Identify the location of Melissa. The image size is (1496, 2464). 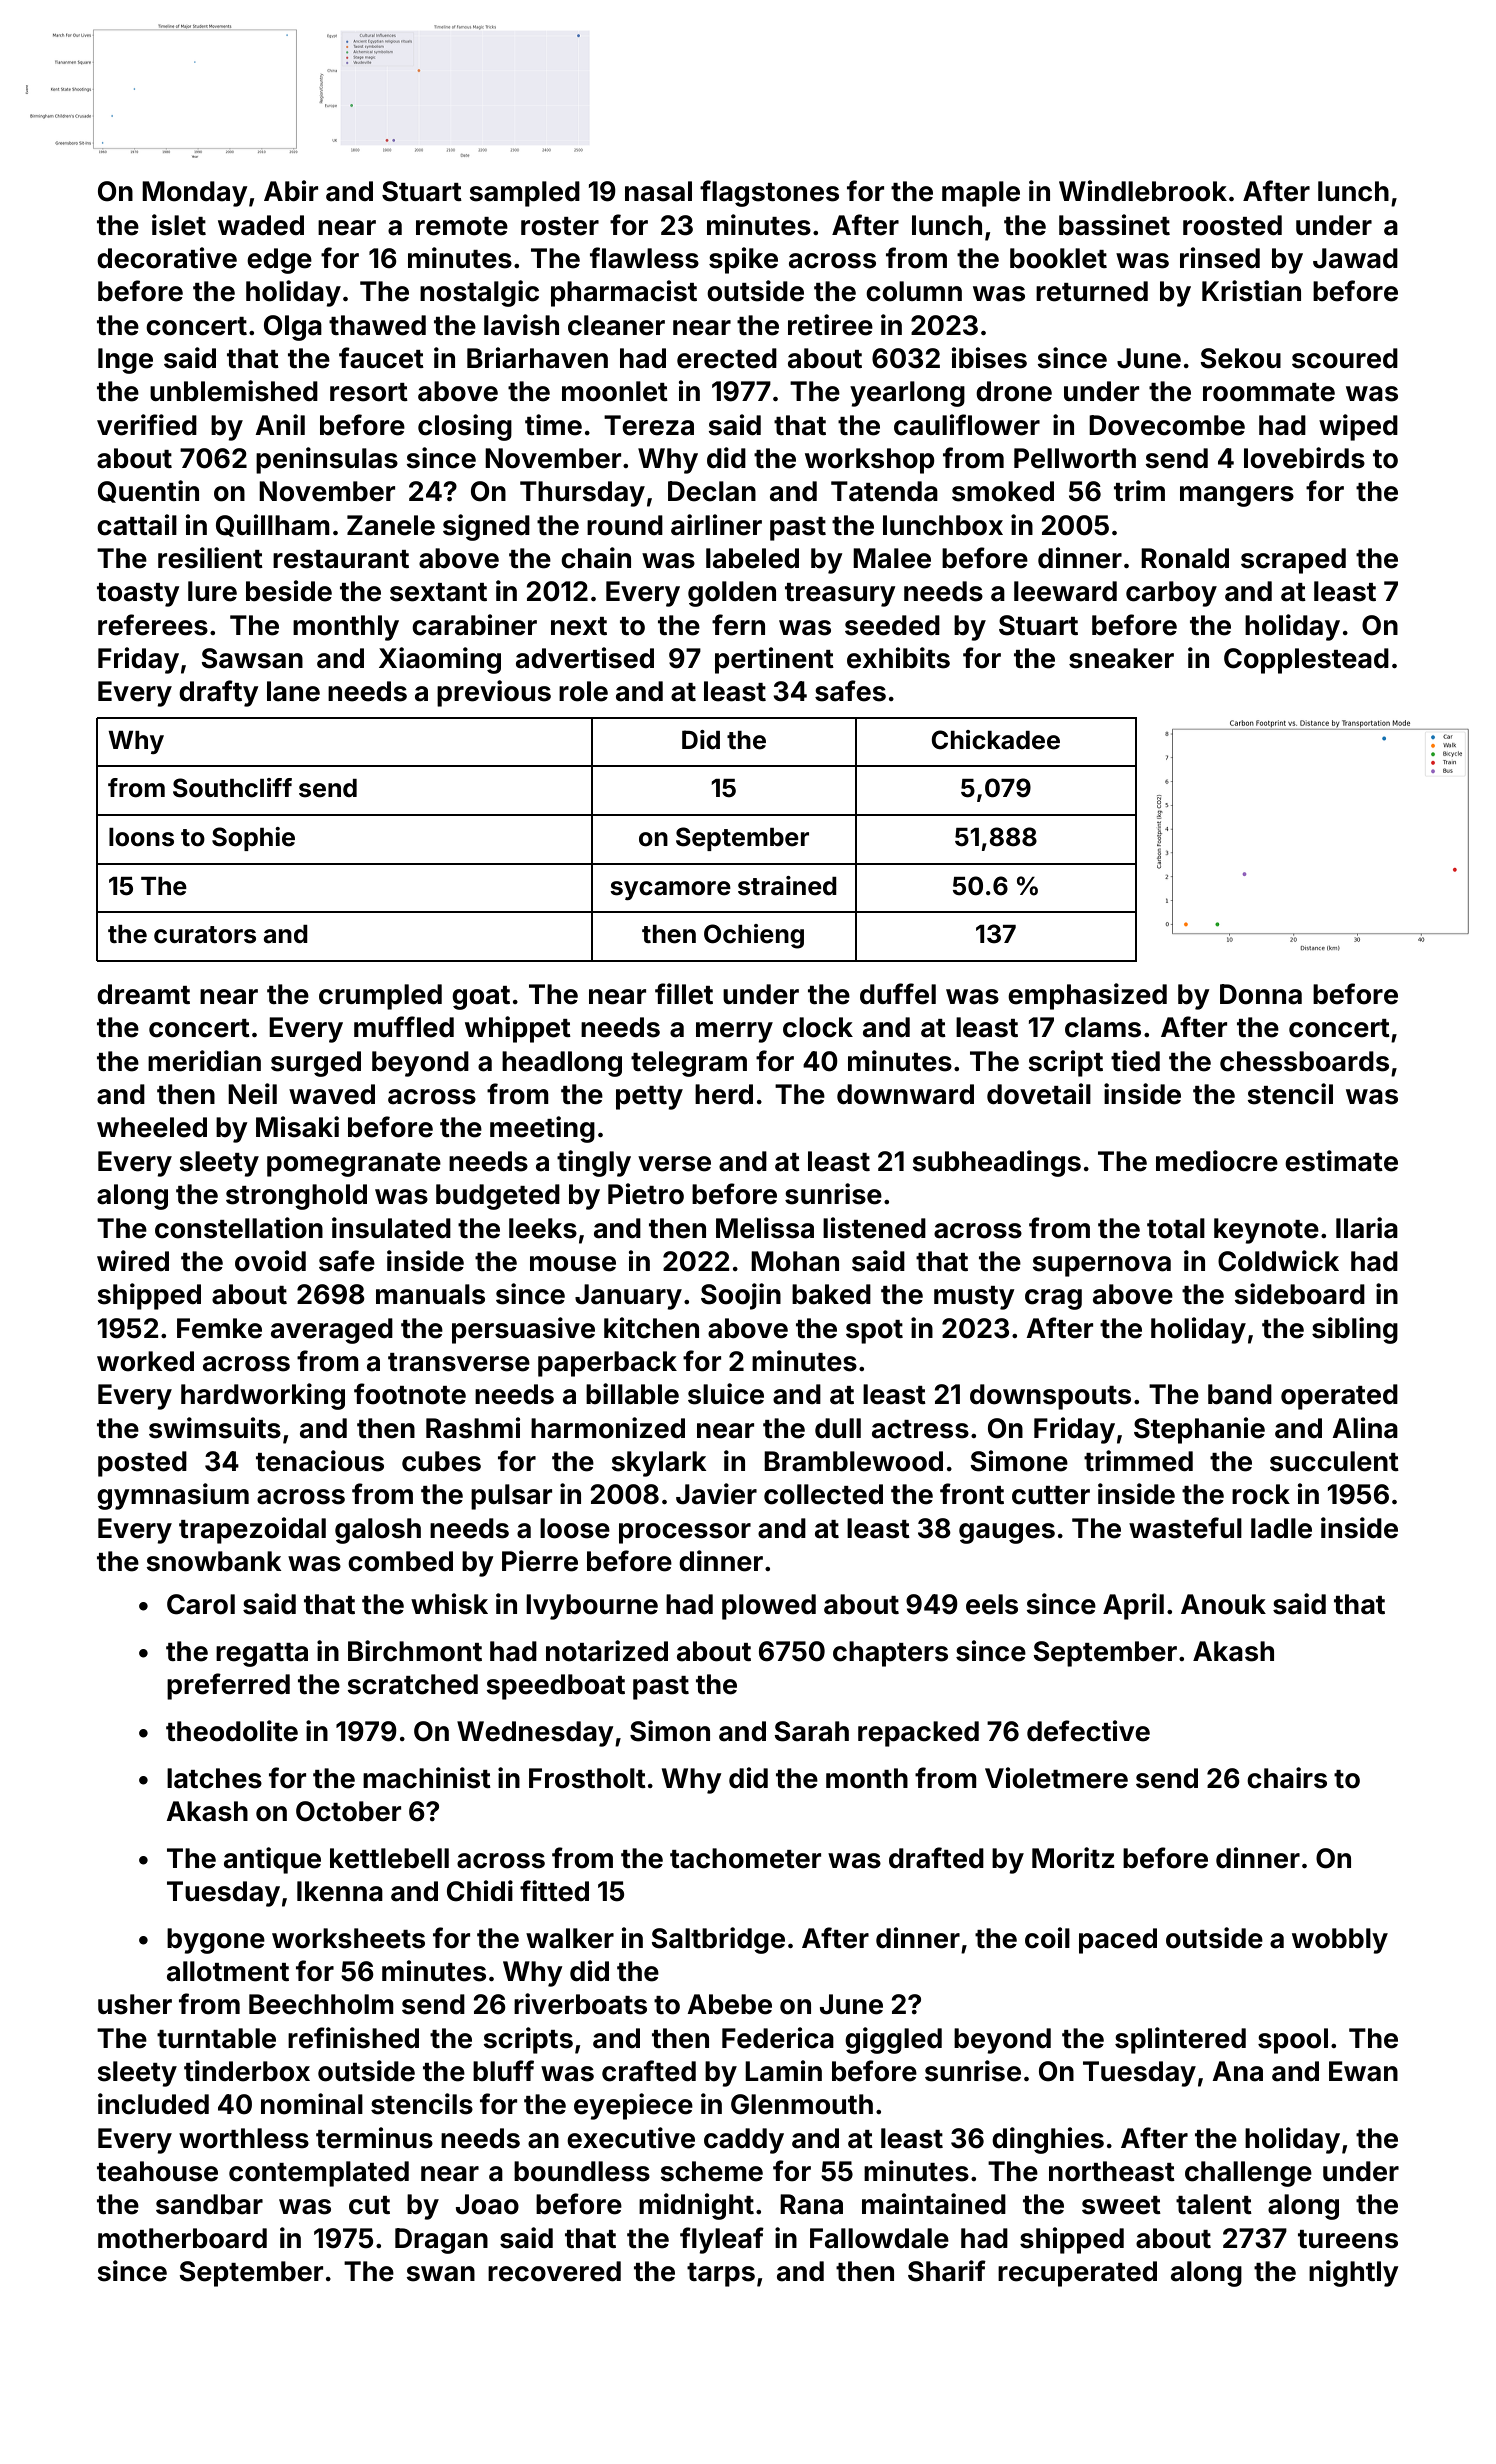
(765, 1228).
